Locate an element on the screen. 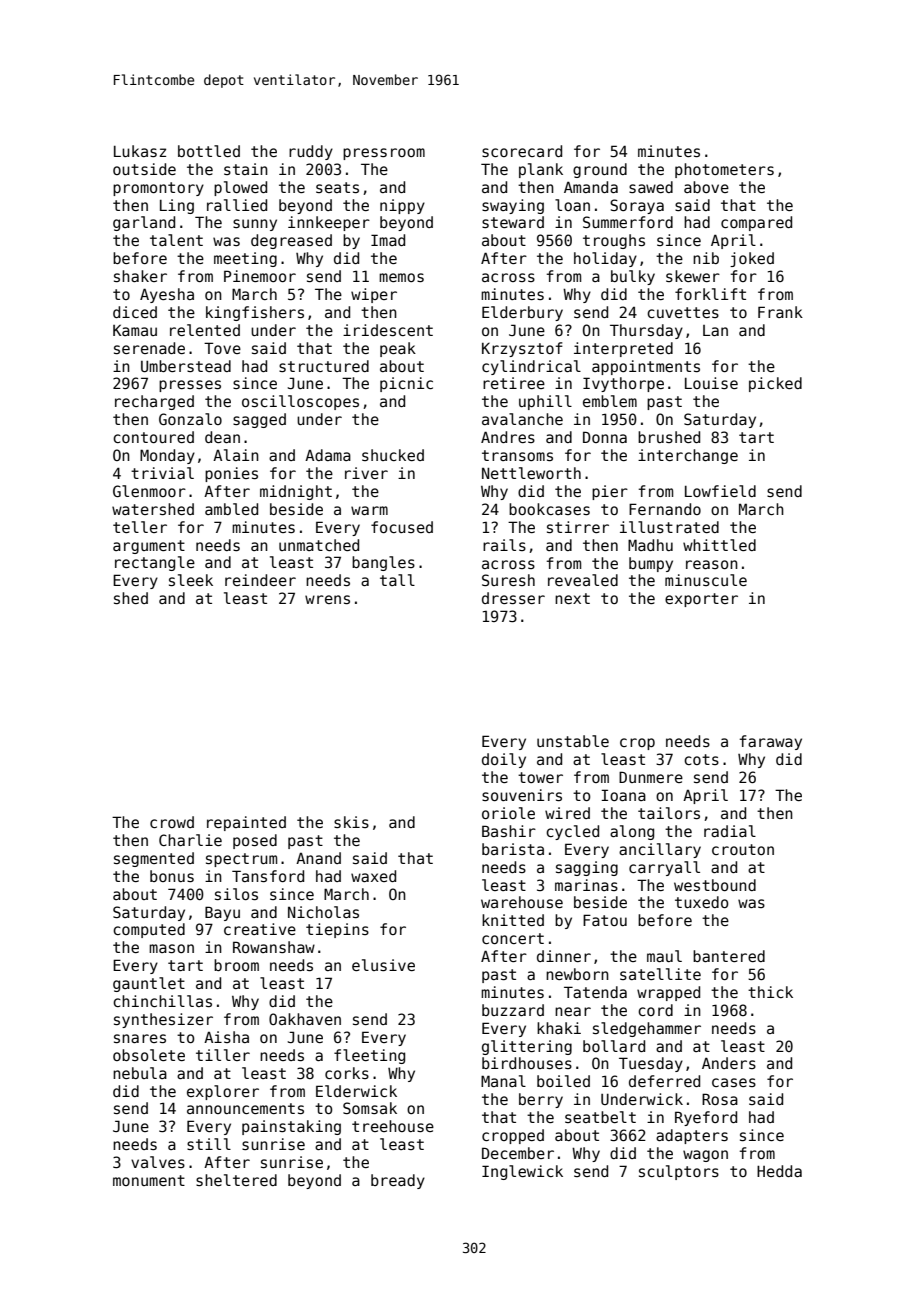 The height and width of the screenshot is (1314, 924). unmatched is located at coordinates (319, 545).
